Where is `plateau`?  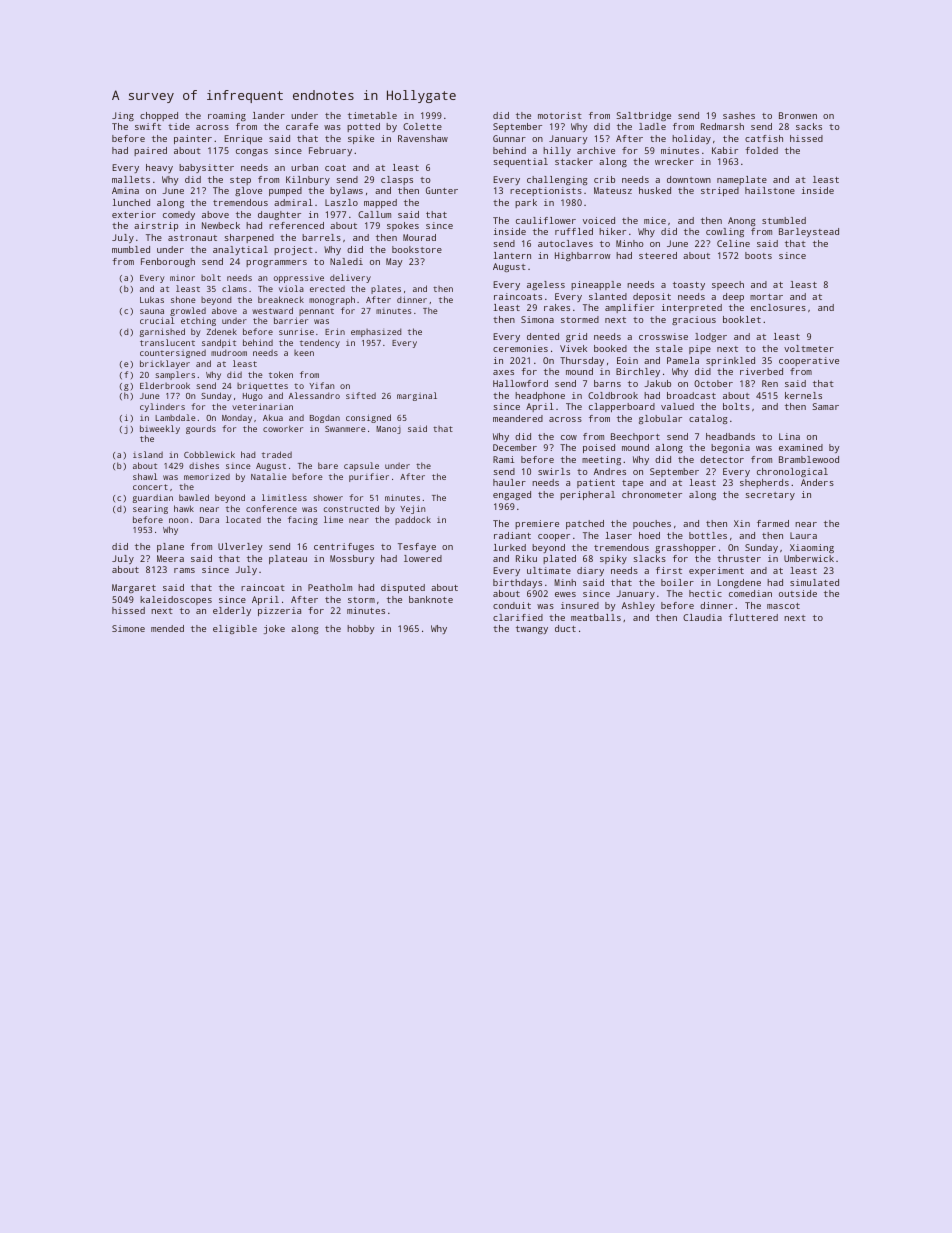 plateau is located at coordinates (288, 559).
